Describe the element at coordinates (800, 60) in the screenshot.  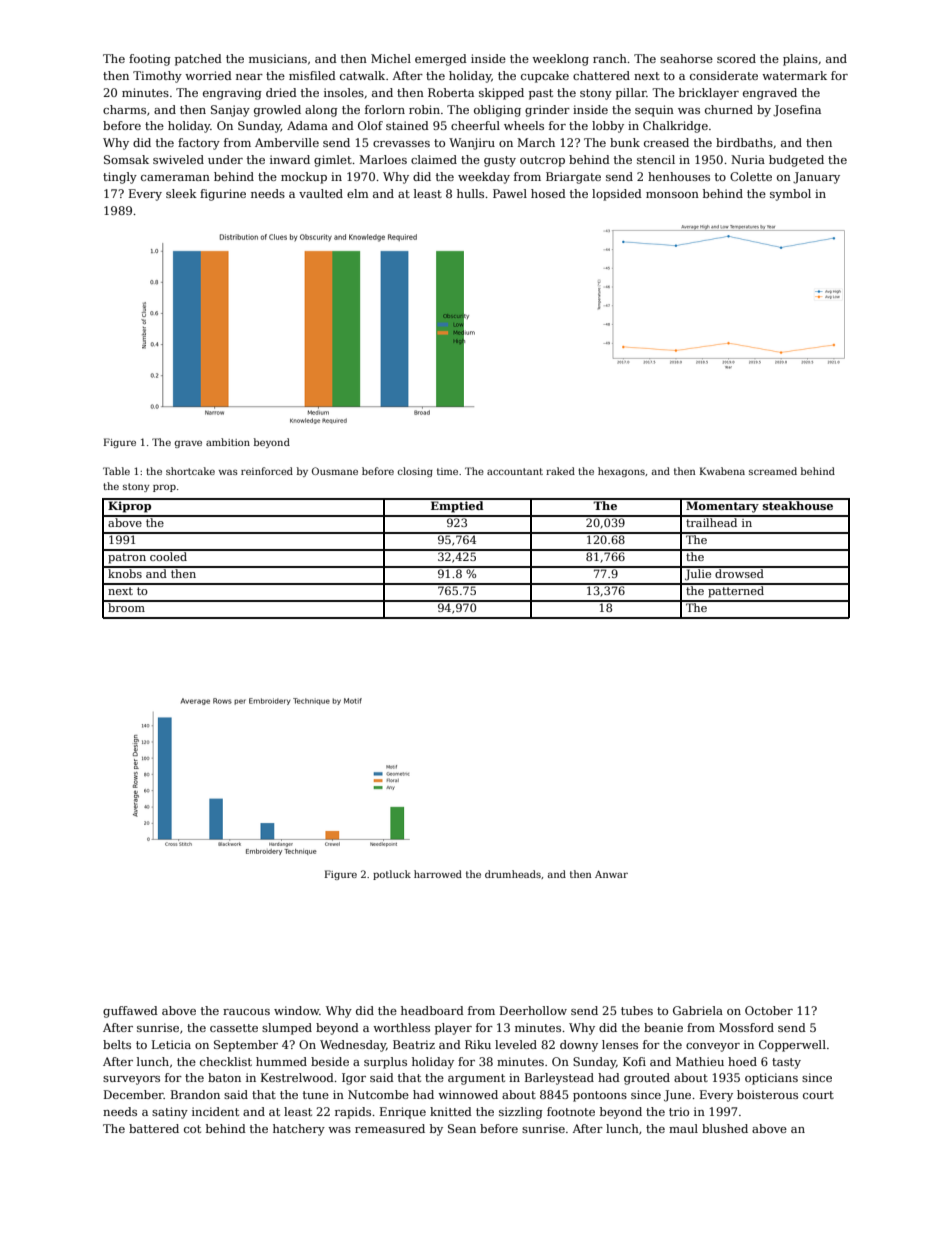
I see `plains` at that location.
